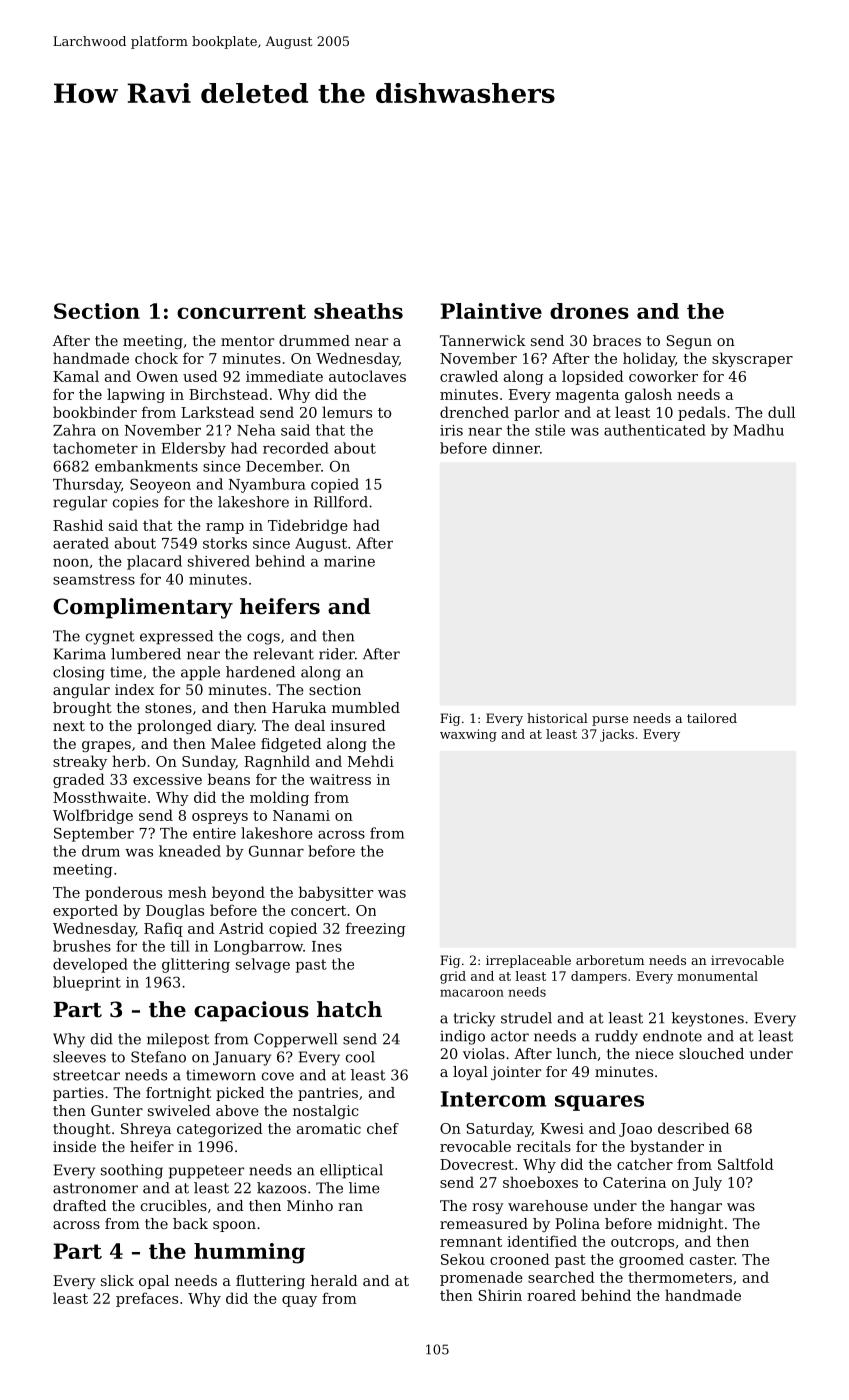  What do you see at coordinates (712, 718) in the screenshot?
I see `tailored` at bounding box center [712, 718].
